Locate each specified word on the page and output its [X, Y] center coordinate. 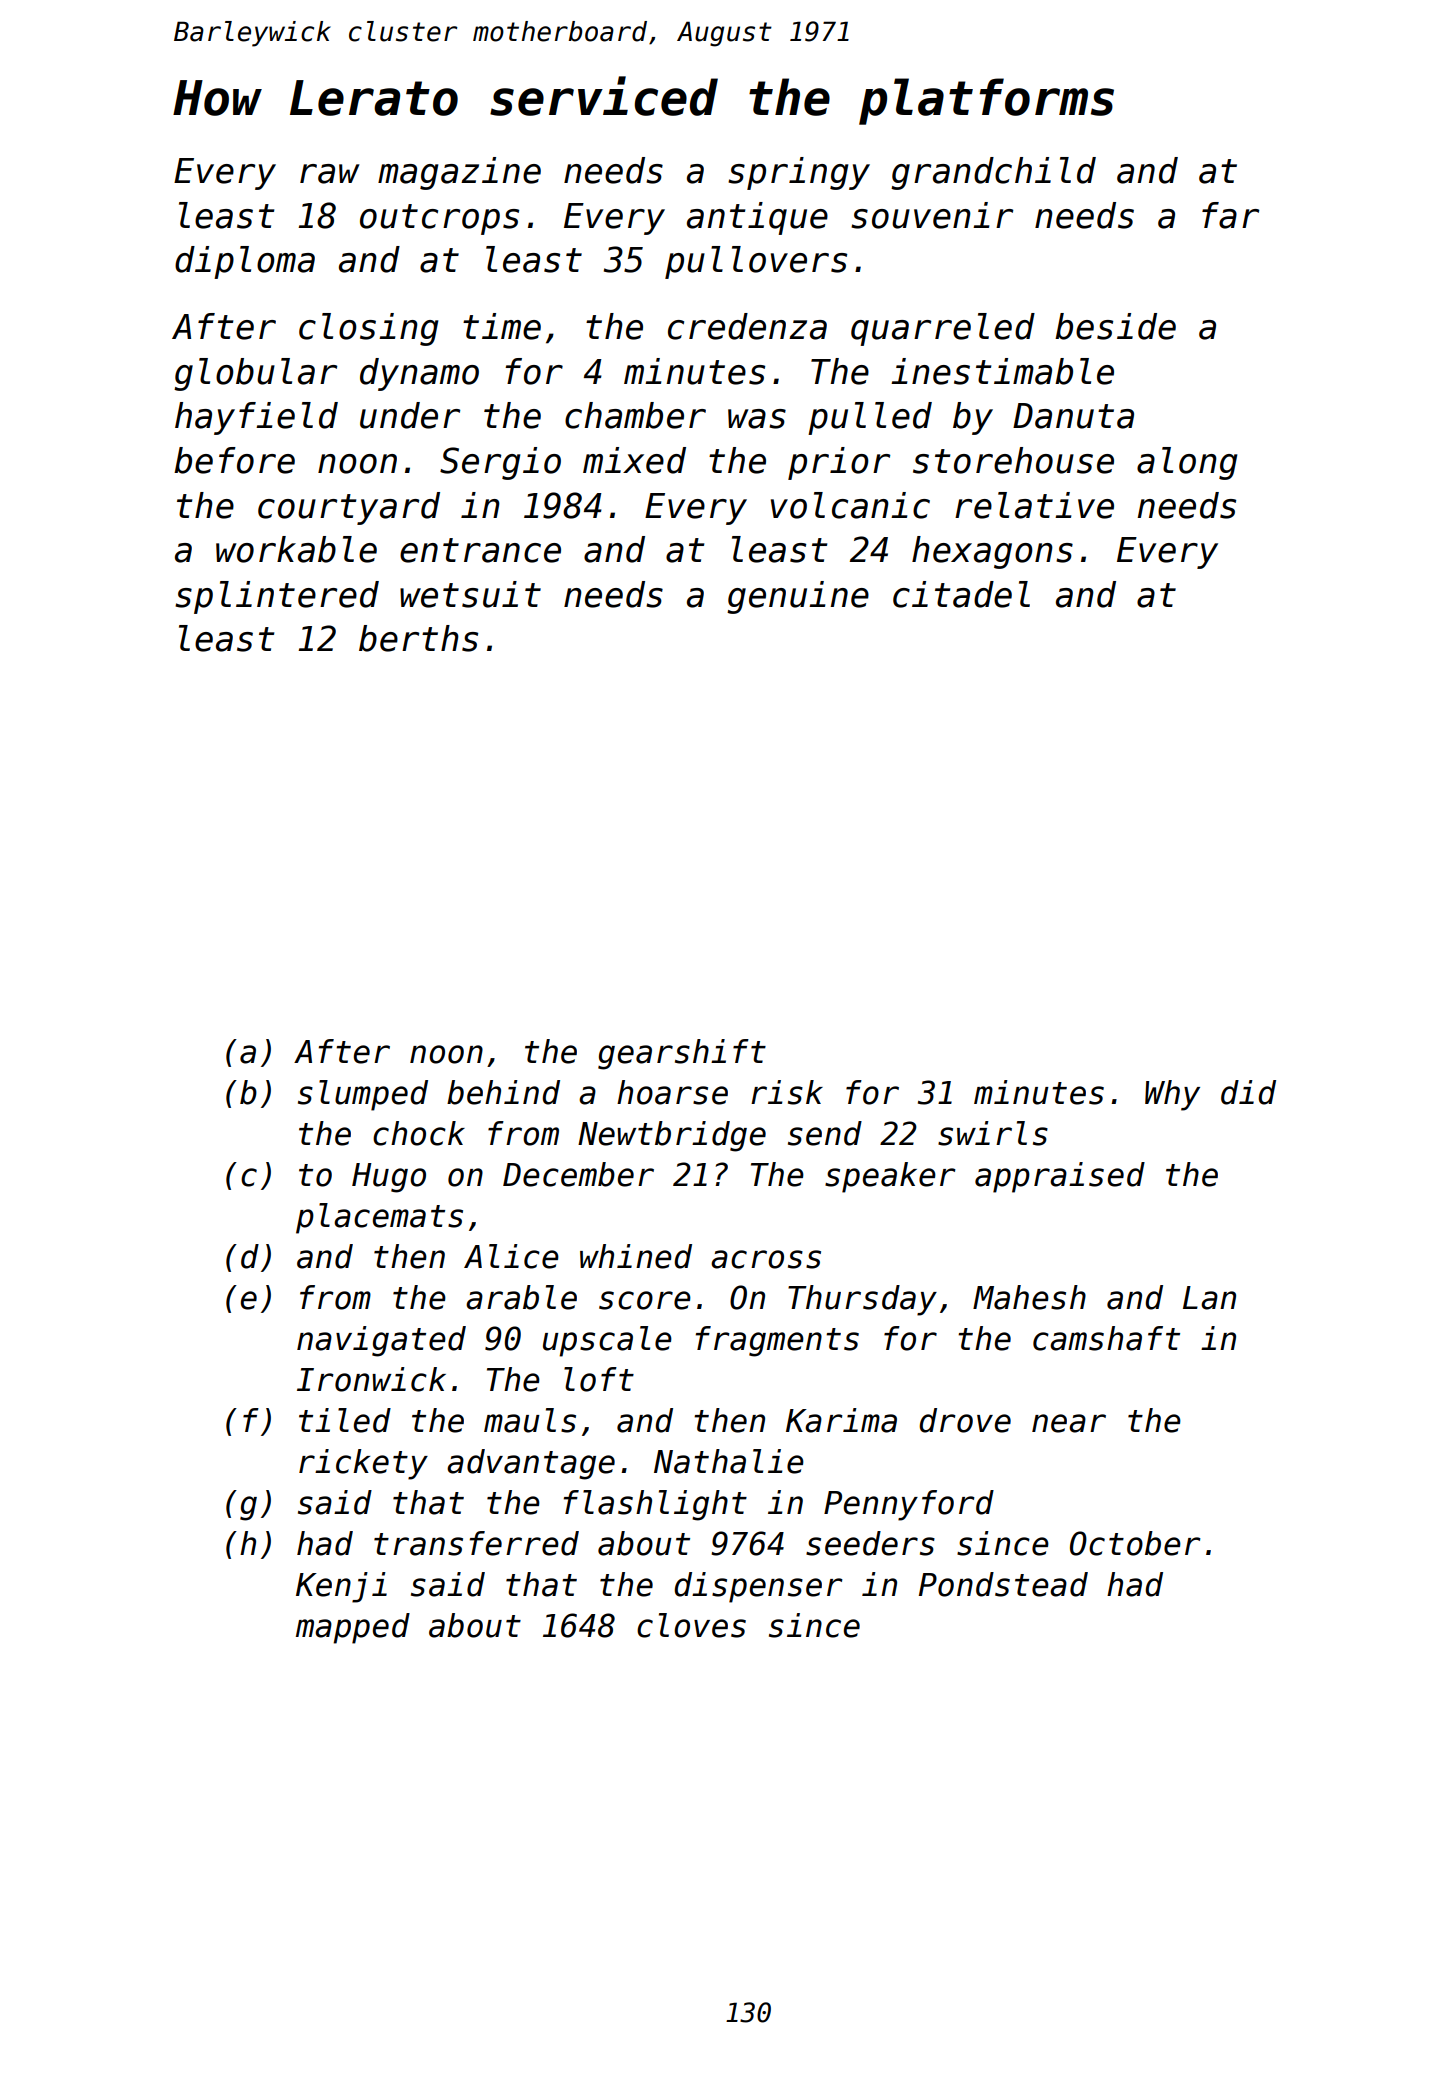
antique [757, 218]
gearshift [682, 1054]
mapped [353, 1628]
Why [1172, 1095]
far [1230, 215]
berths [418, 638]
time [502, 326]
